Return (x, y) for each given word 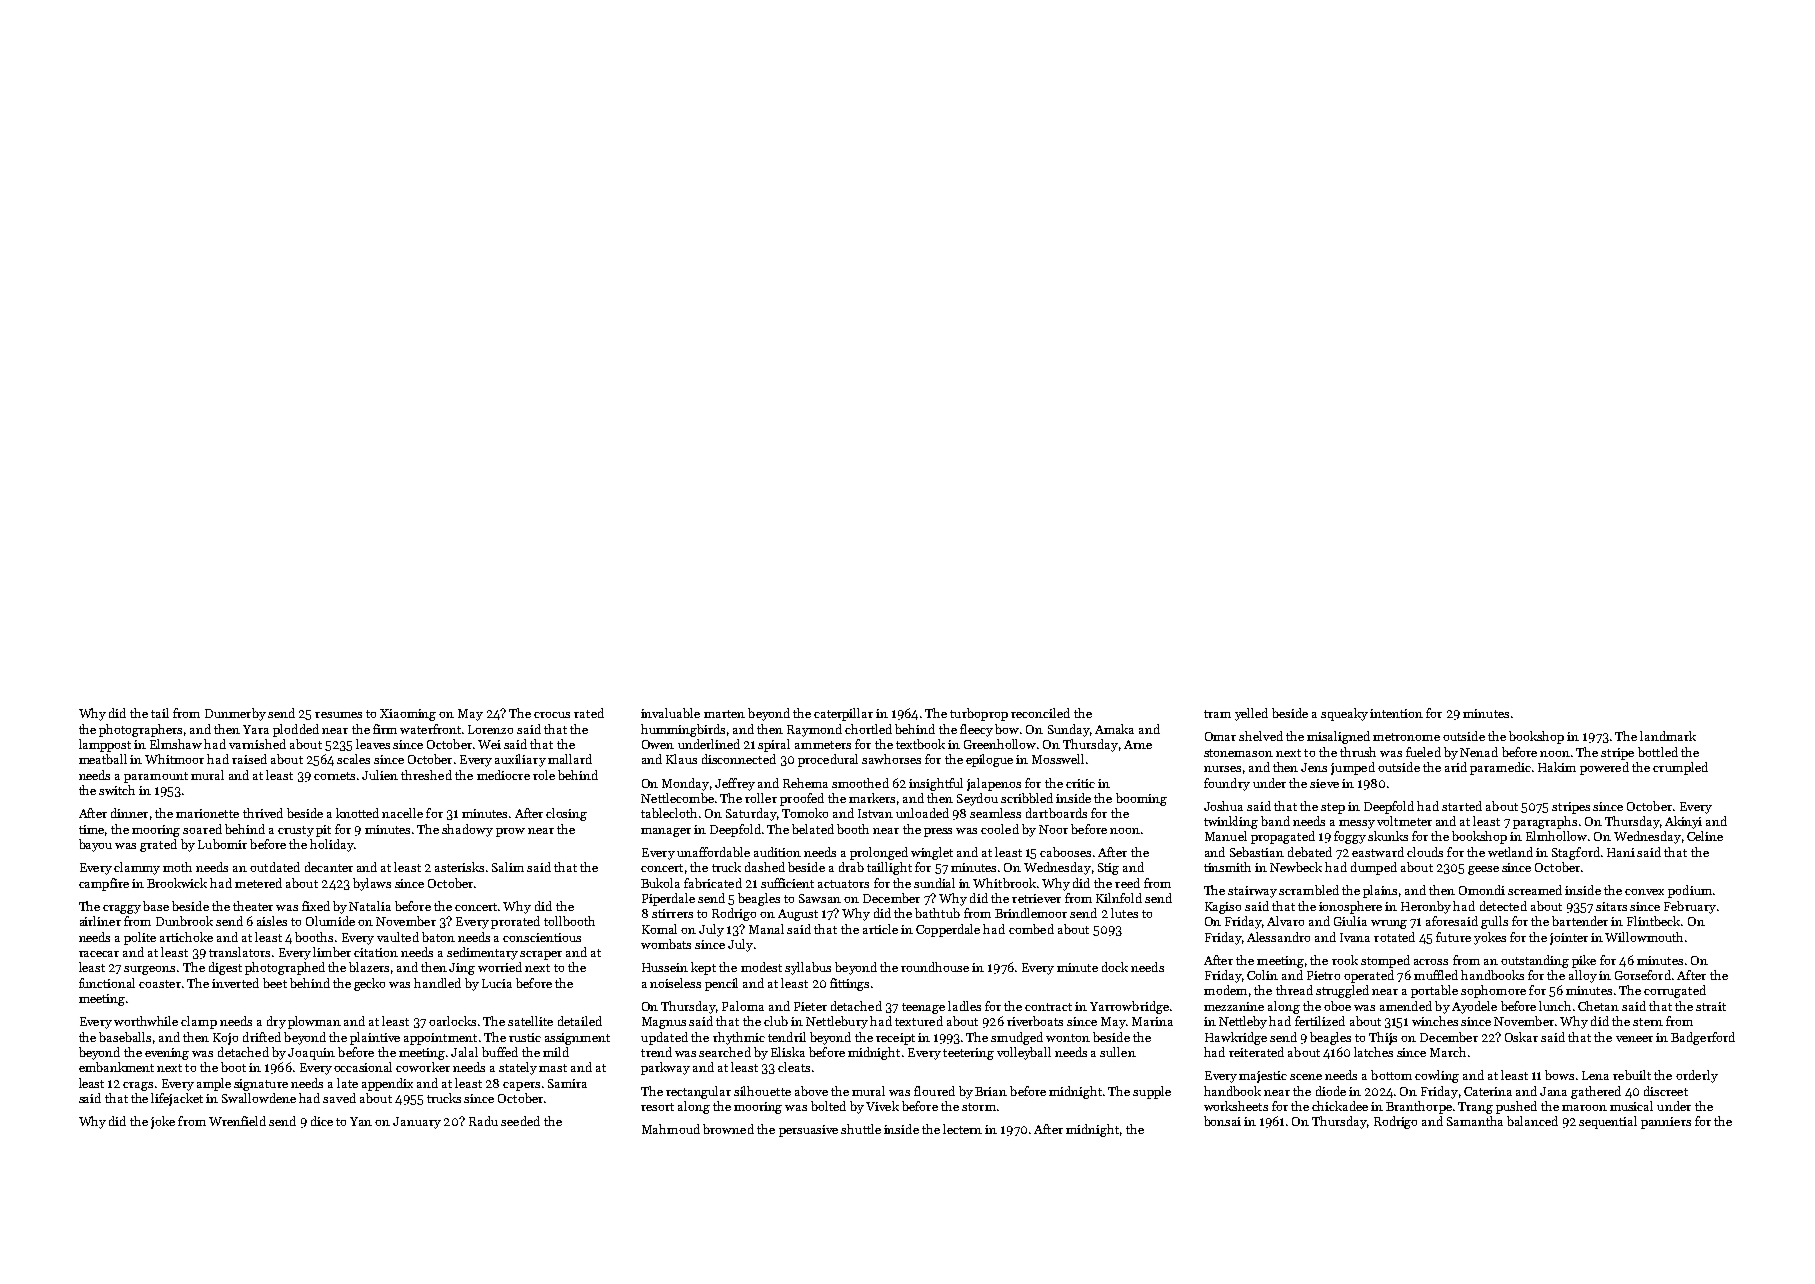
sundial (934, 883)
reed (1127, 883)
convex (1644, 892)
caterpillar (843, 714)
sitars (1611, 906)
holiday (332, 845)
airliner (100, 921)
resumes (338, 715)
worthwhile (146, 1021)
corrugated (1675, 991)
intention (1396, 713)
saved (339, 1098)
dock (1115, 967)
